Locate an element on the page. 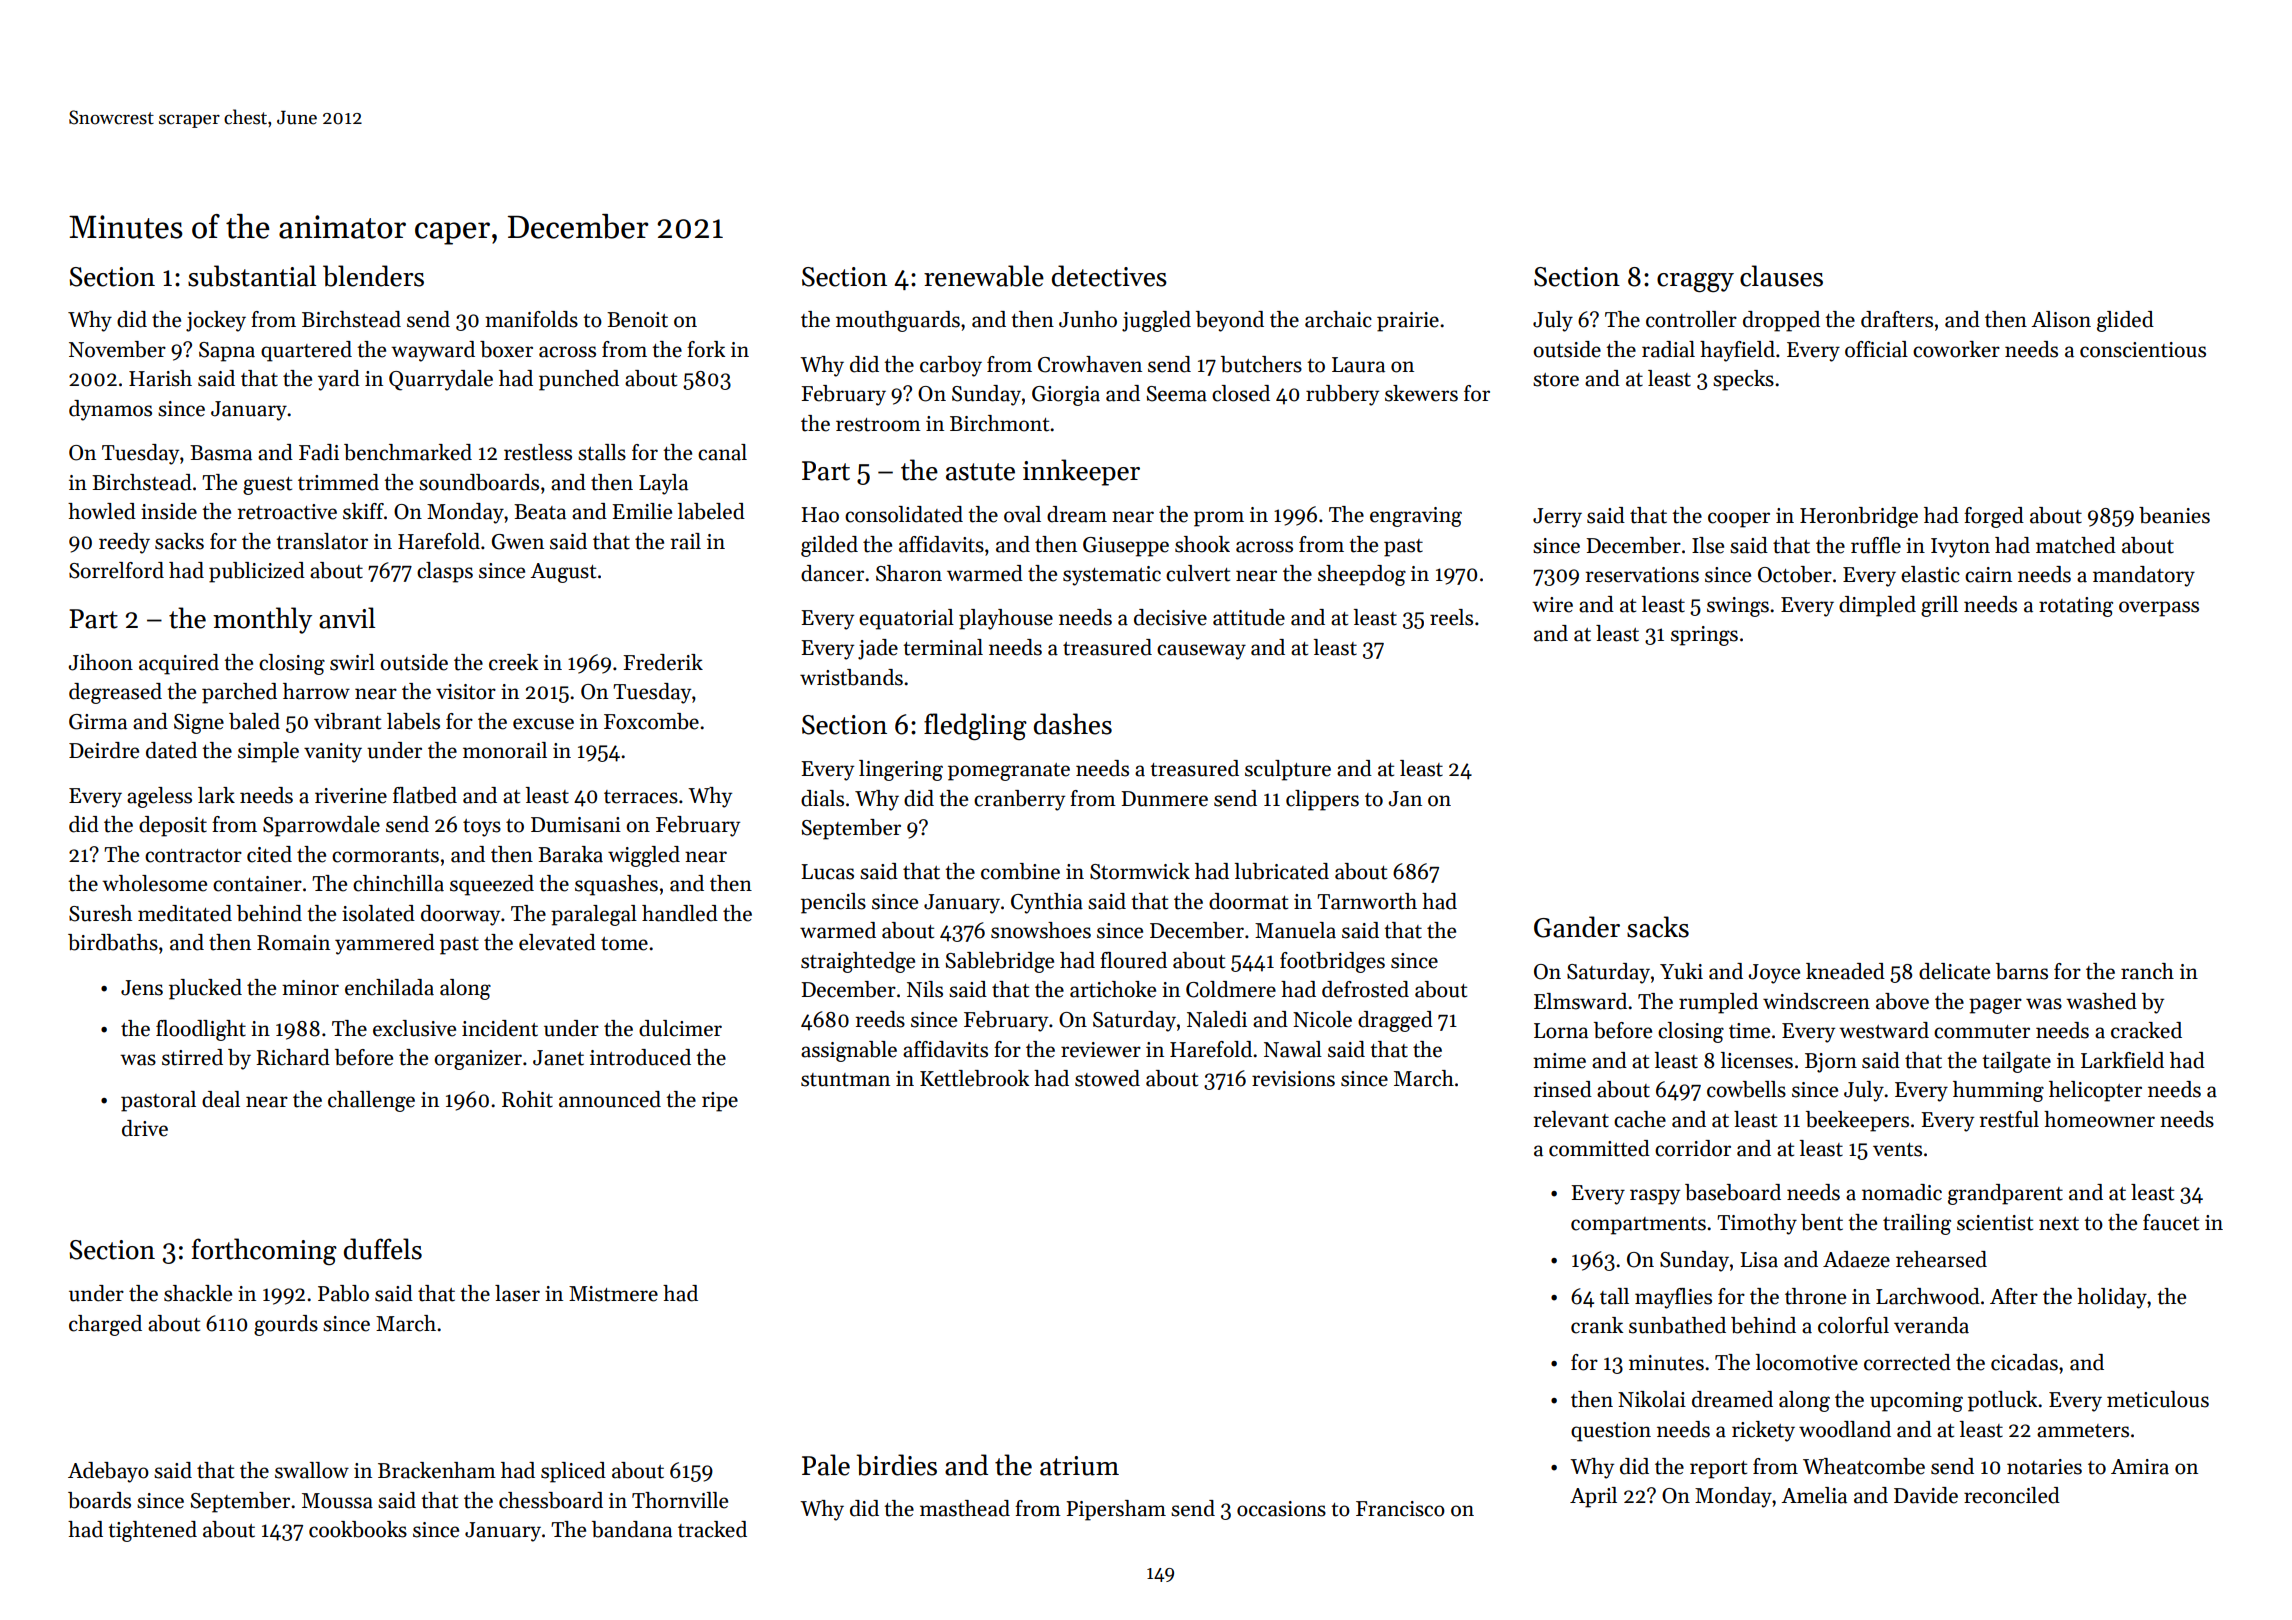  cormorants is located at coordinates (385, 856).
